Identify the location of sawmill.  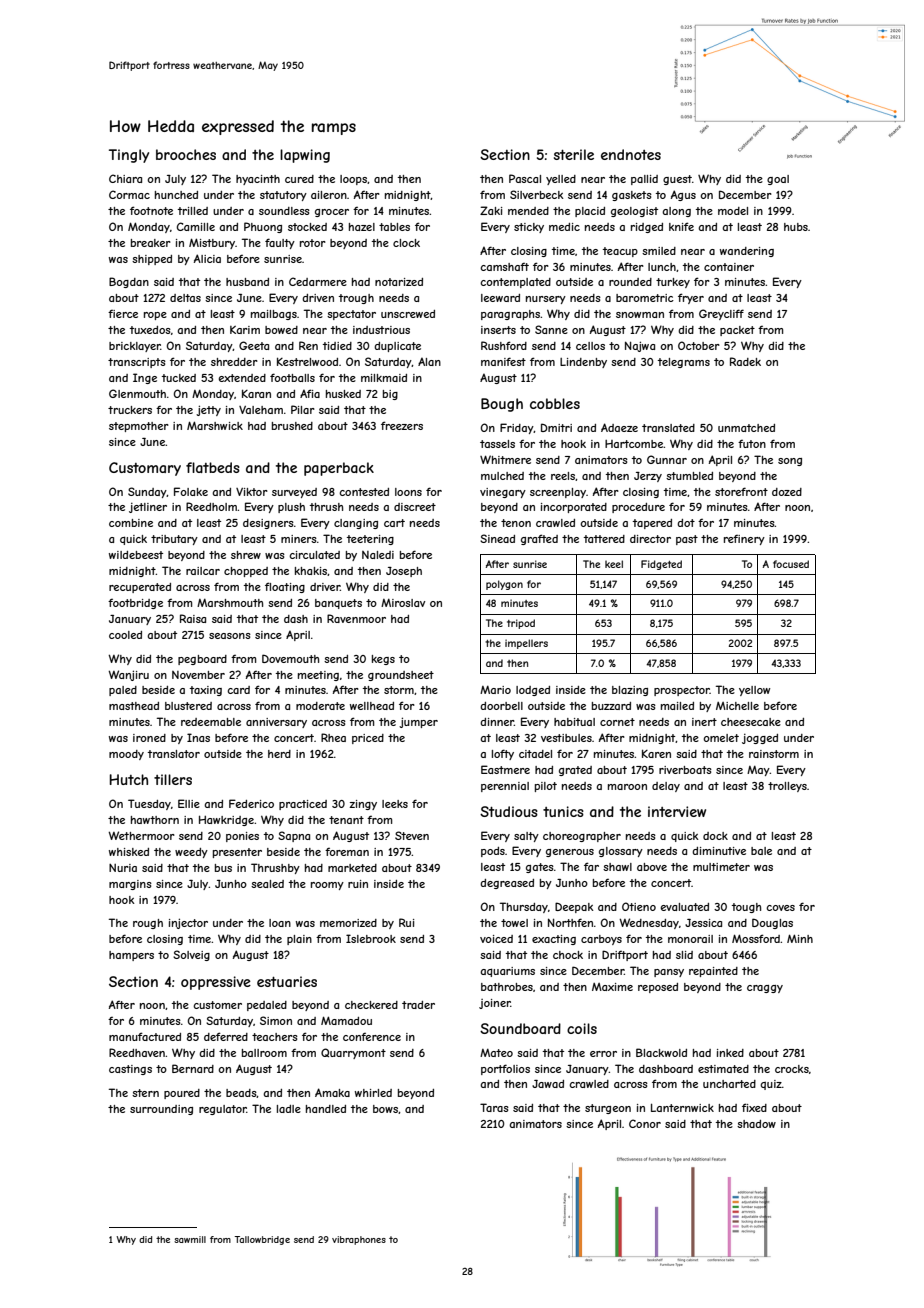
(190, 1239).
